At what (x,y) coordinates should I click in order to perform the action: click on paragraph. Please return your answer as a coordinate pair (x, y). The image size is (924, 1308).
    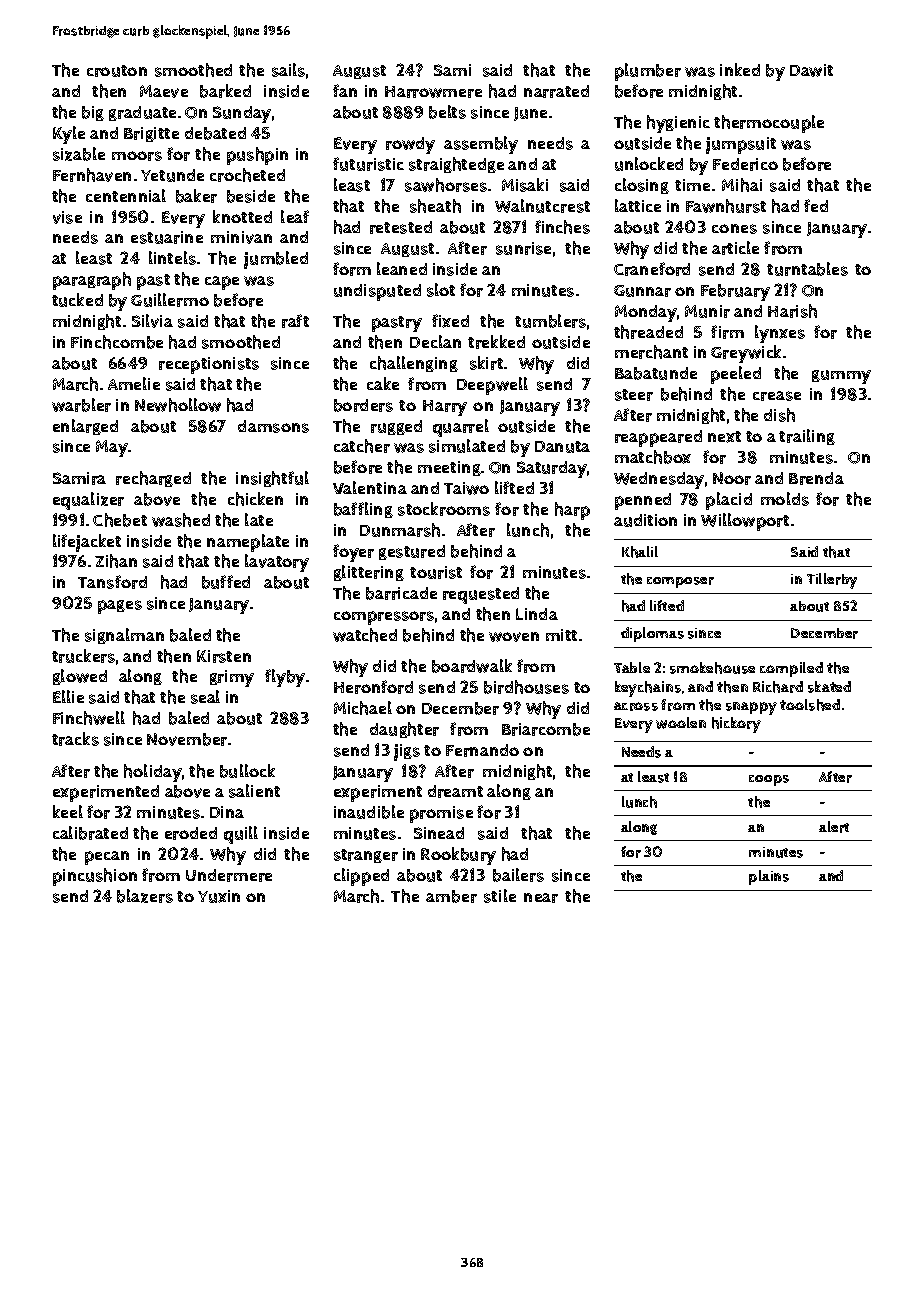
    Looking at the image, I should click on (92, 281).
